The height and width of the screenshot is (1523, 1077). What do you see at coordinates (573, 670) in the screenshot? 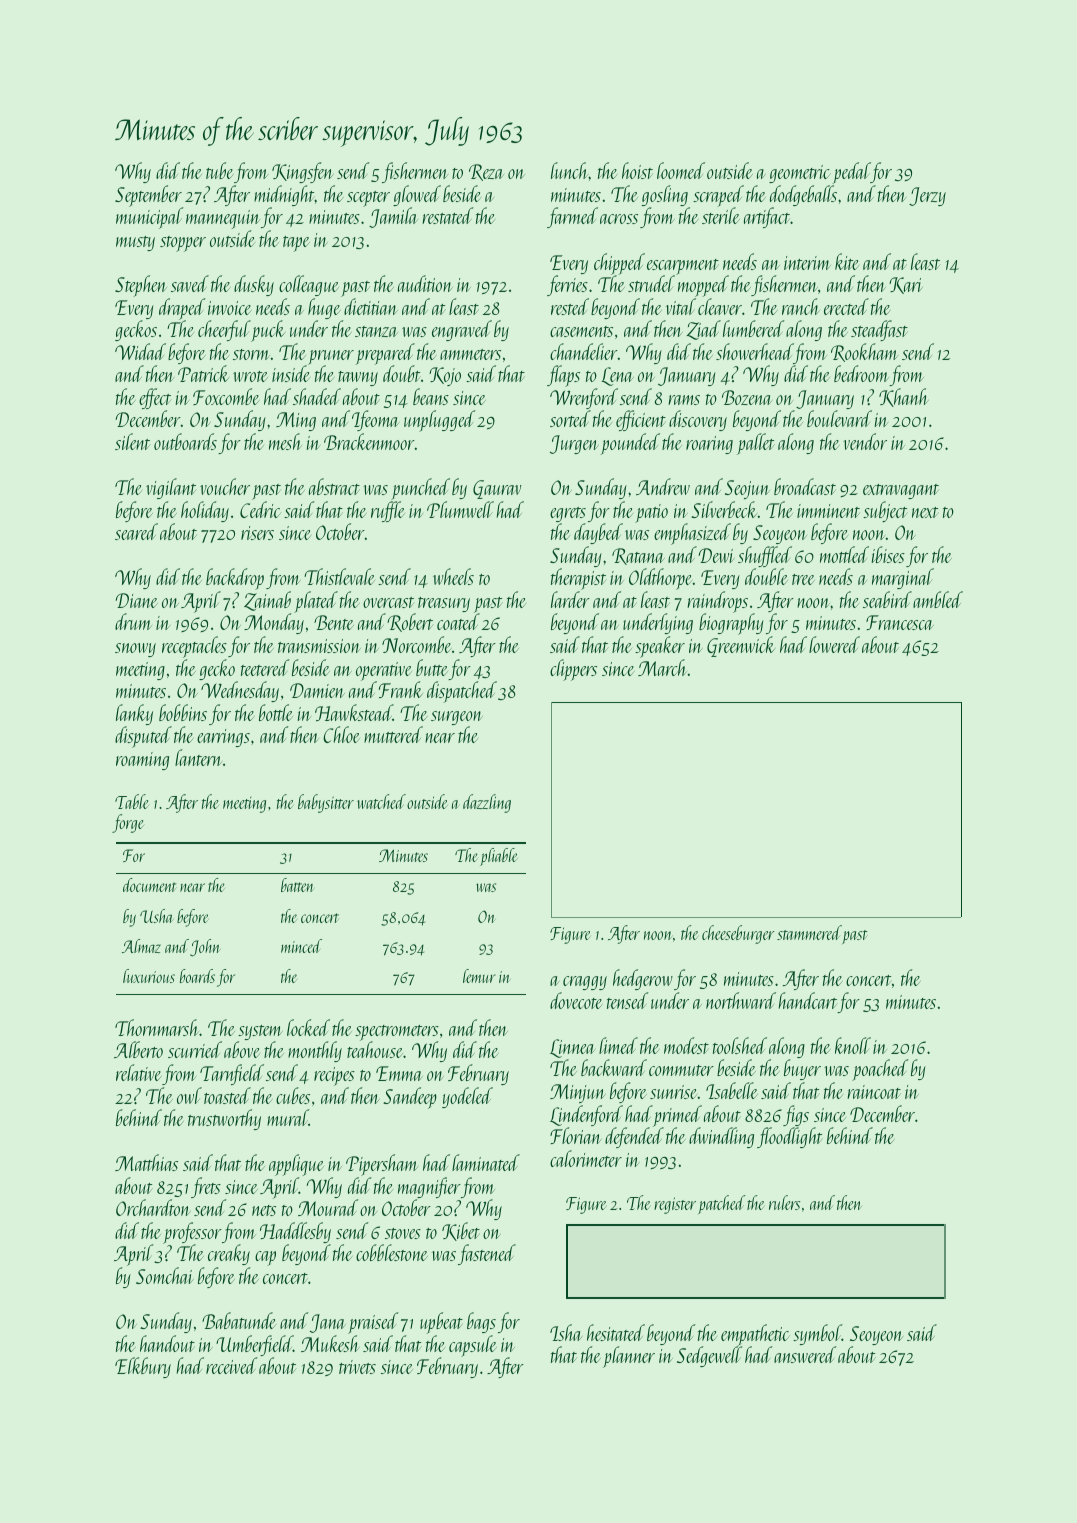
I see `clippers` at bounding box center [573, 670].
